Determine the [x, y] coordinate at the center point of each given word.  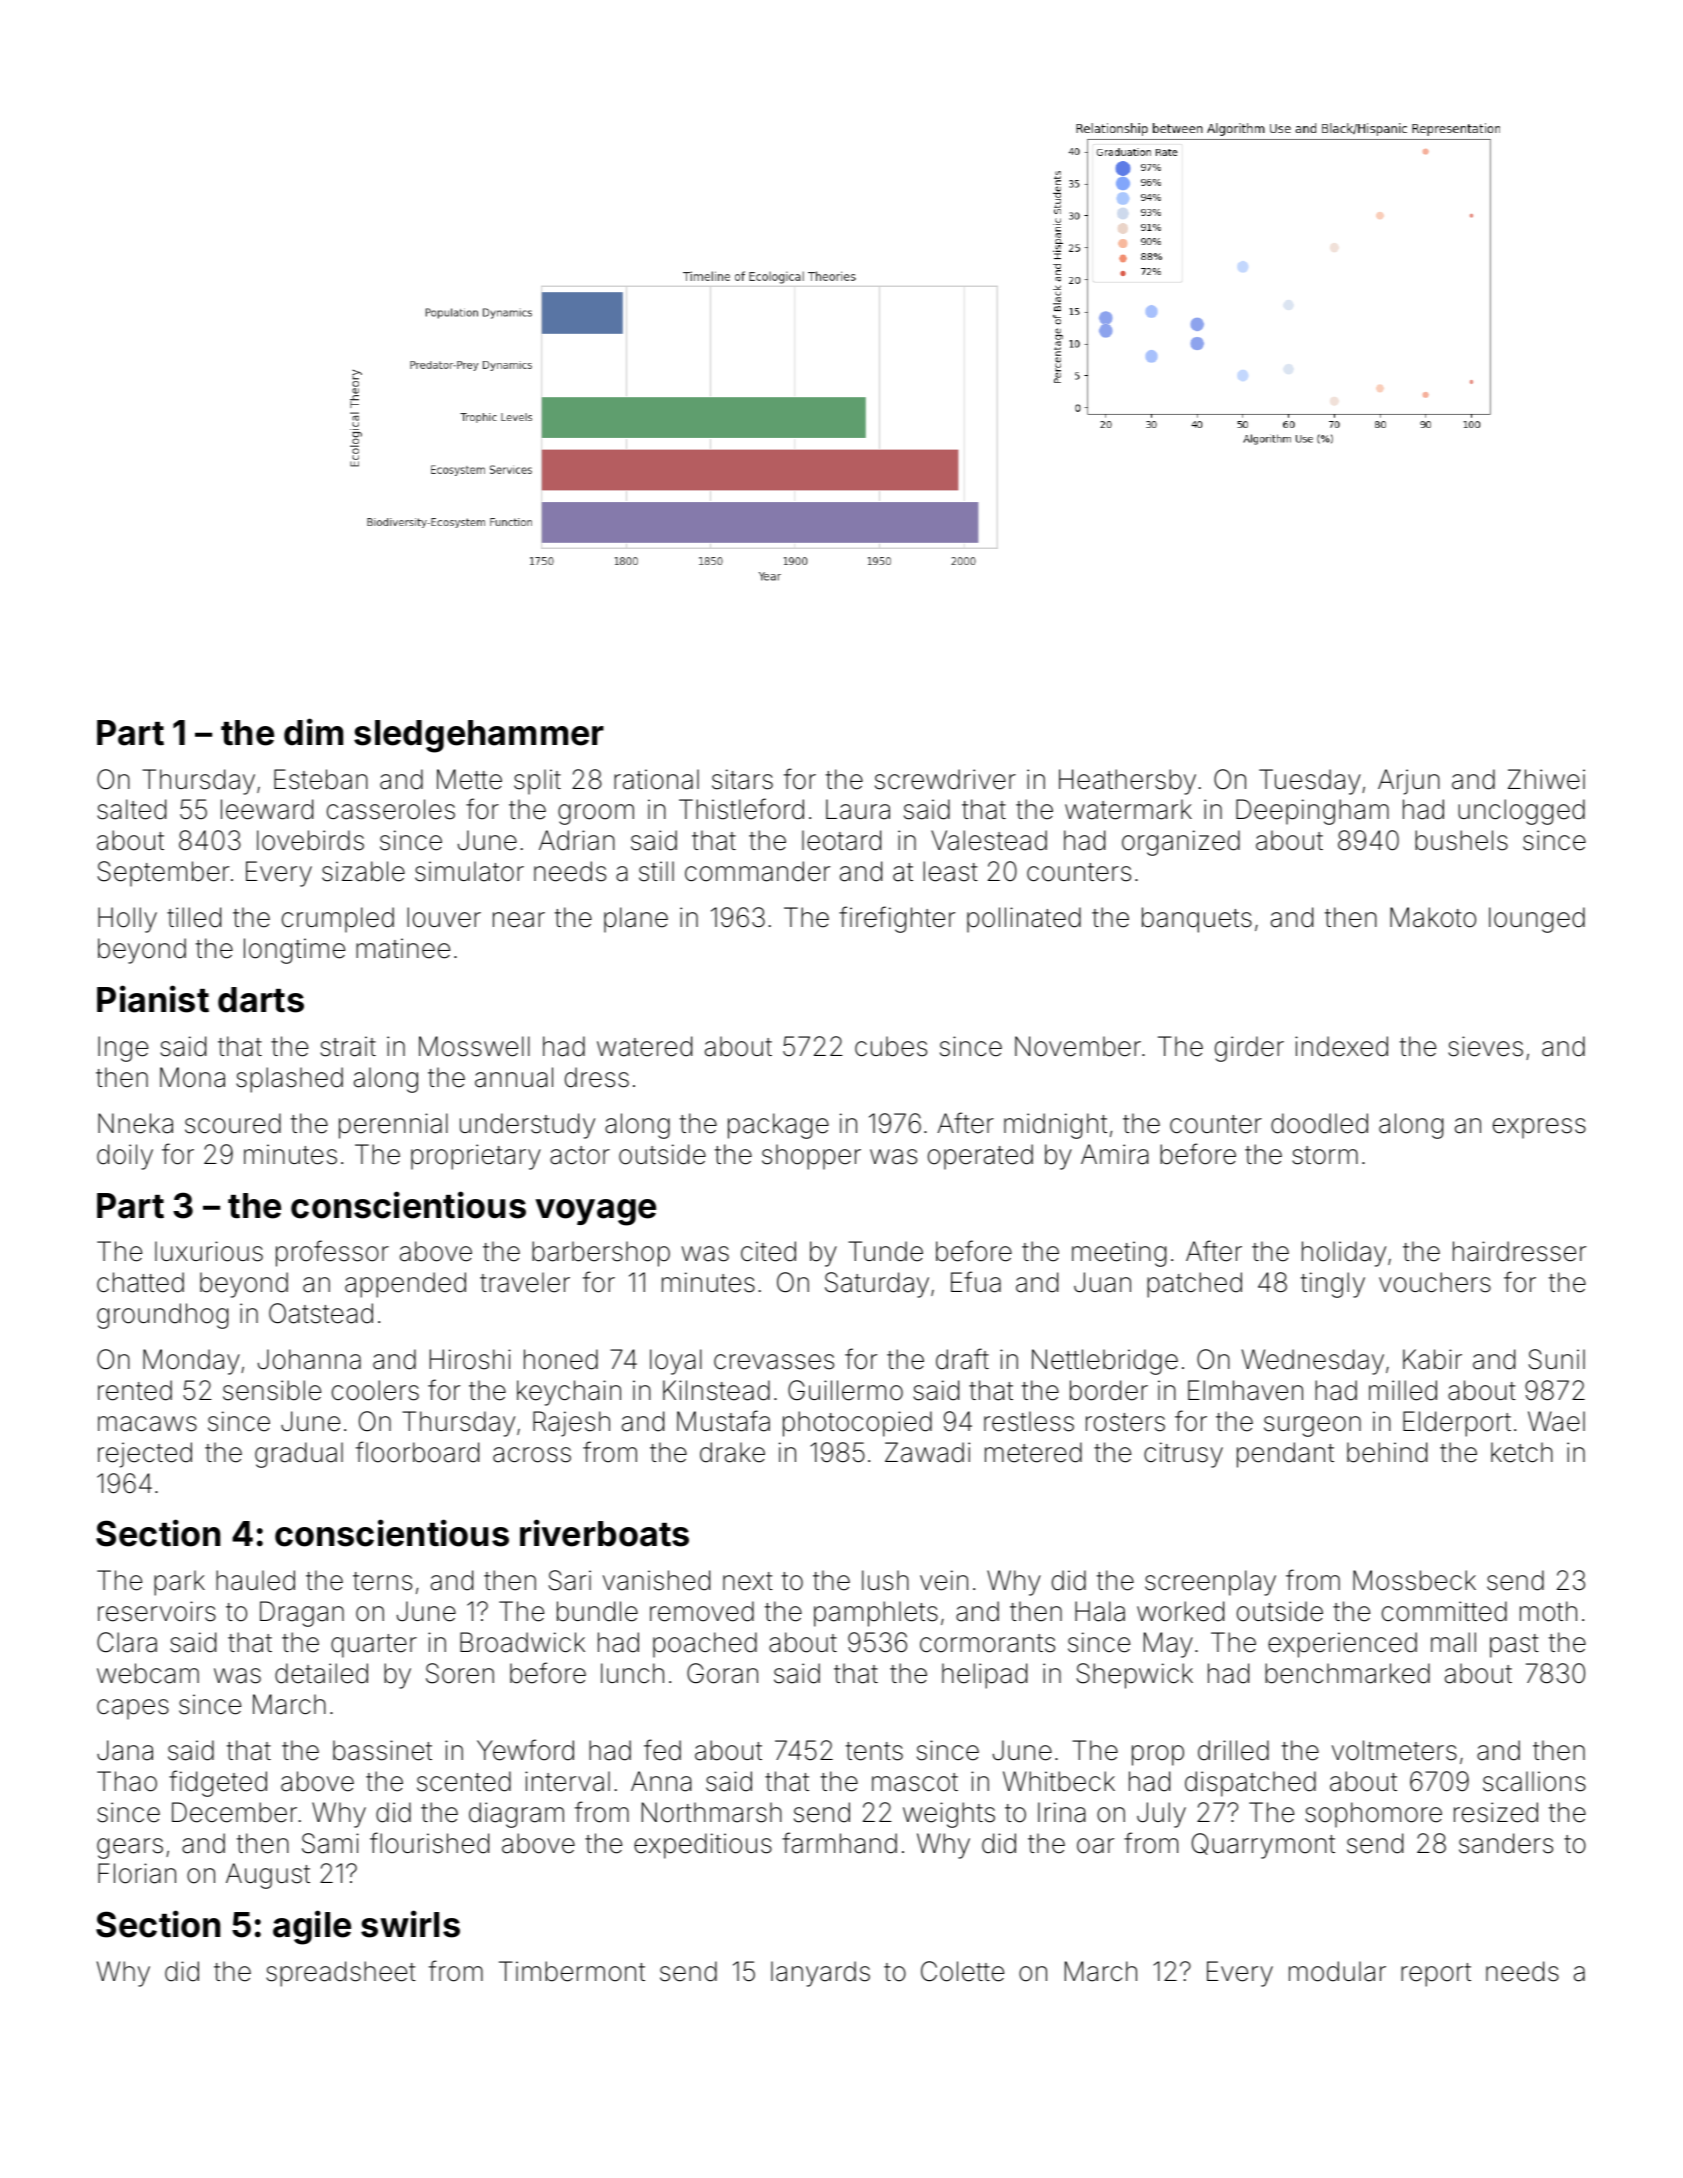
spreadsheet [341, 1974]
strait [348, 1046]
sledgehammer [479, 736]
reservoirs [157, 1611]
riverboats [604, 1533]
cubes [891, 1046]
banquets [1197, 920]
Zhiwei [1546, 779]
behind [1387, 1452]
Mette [469, 779]
